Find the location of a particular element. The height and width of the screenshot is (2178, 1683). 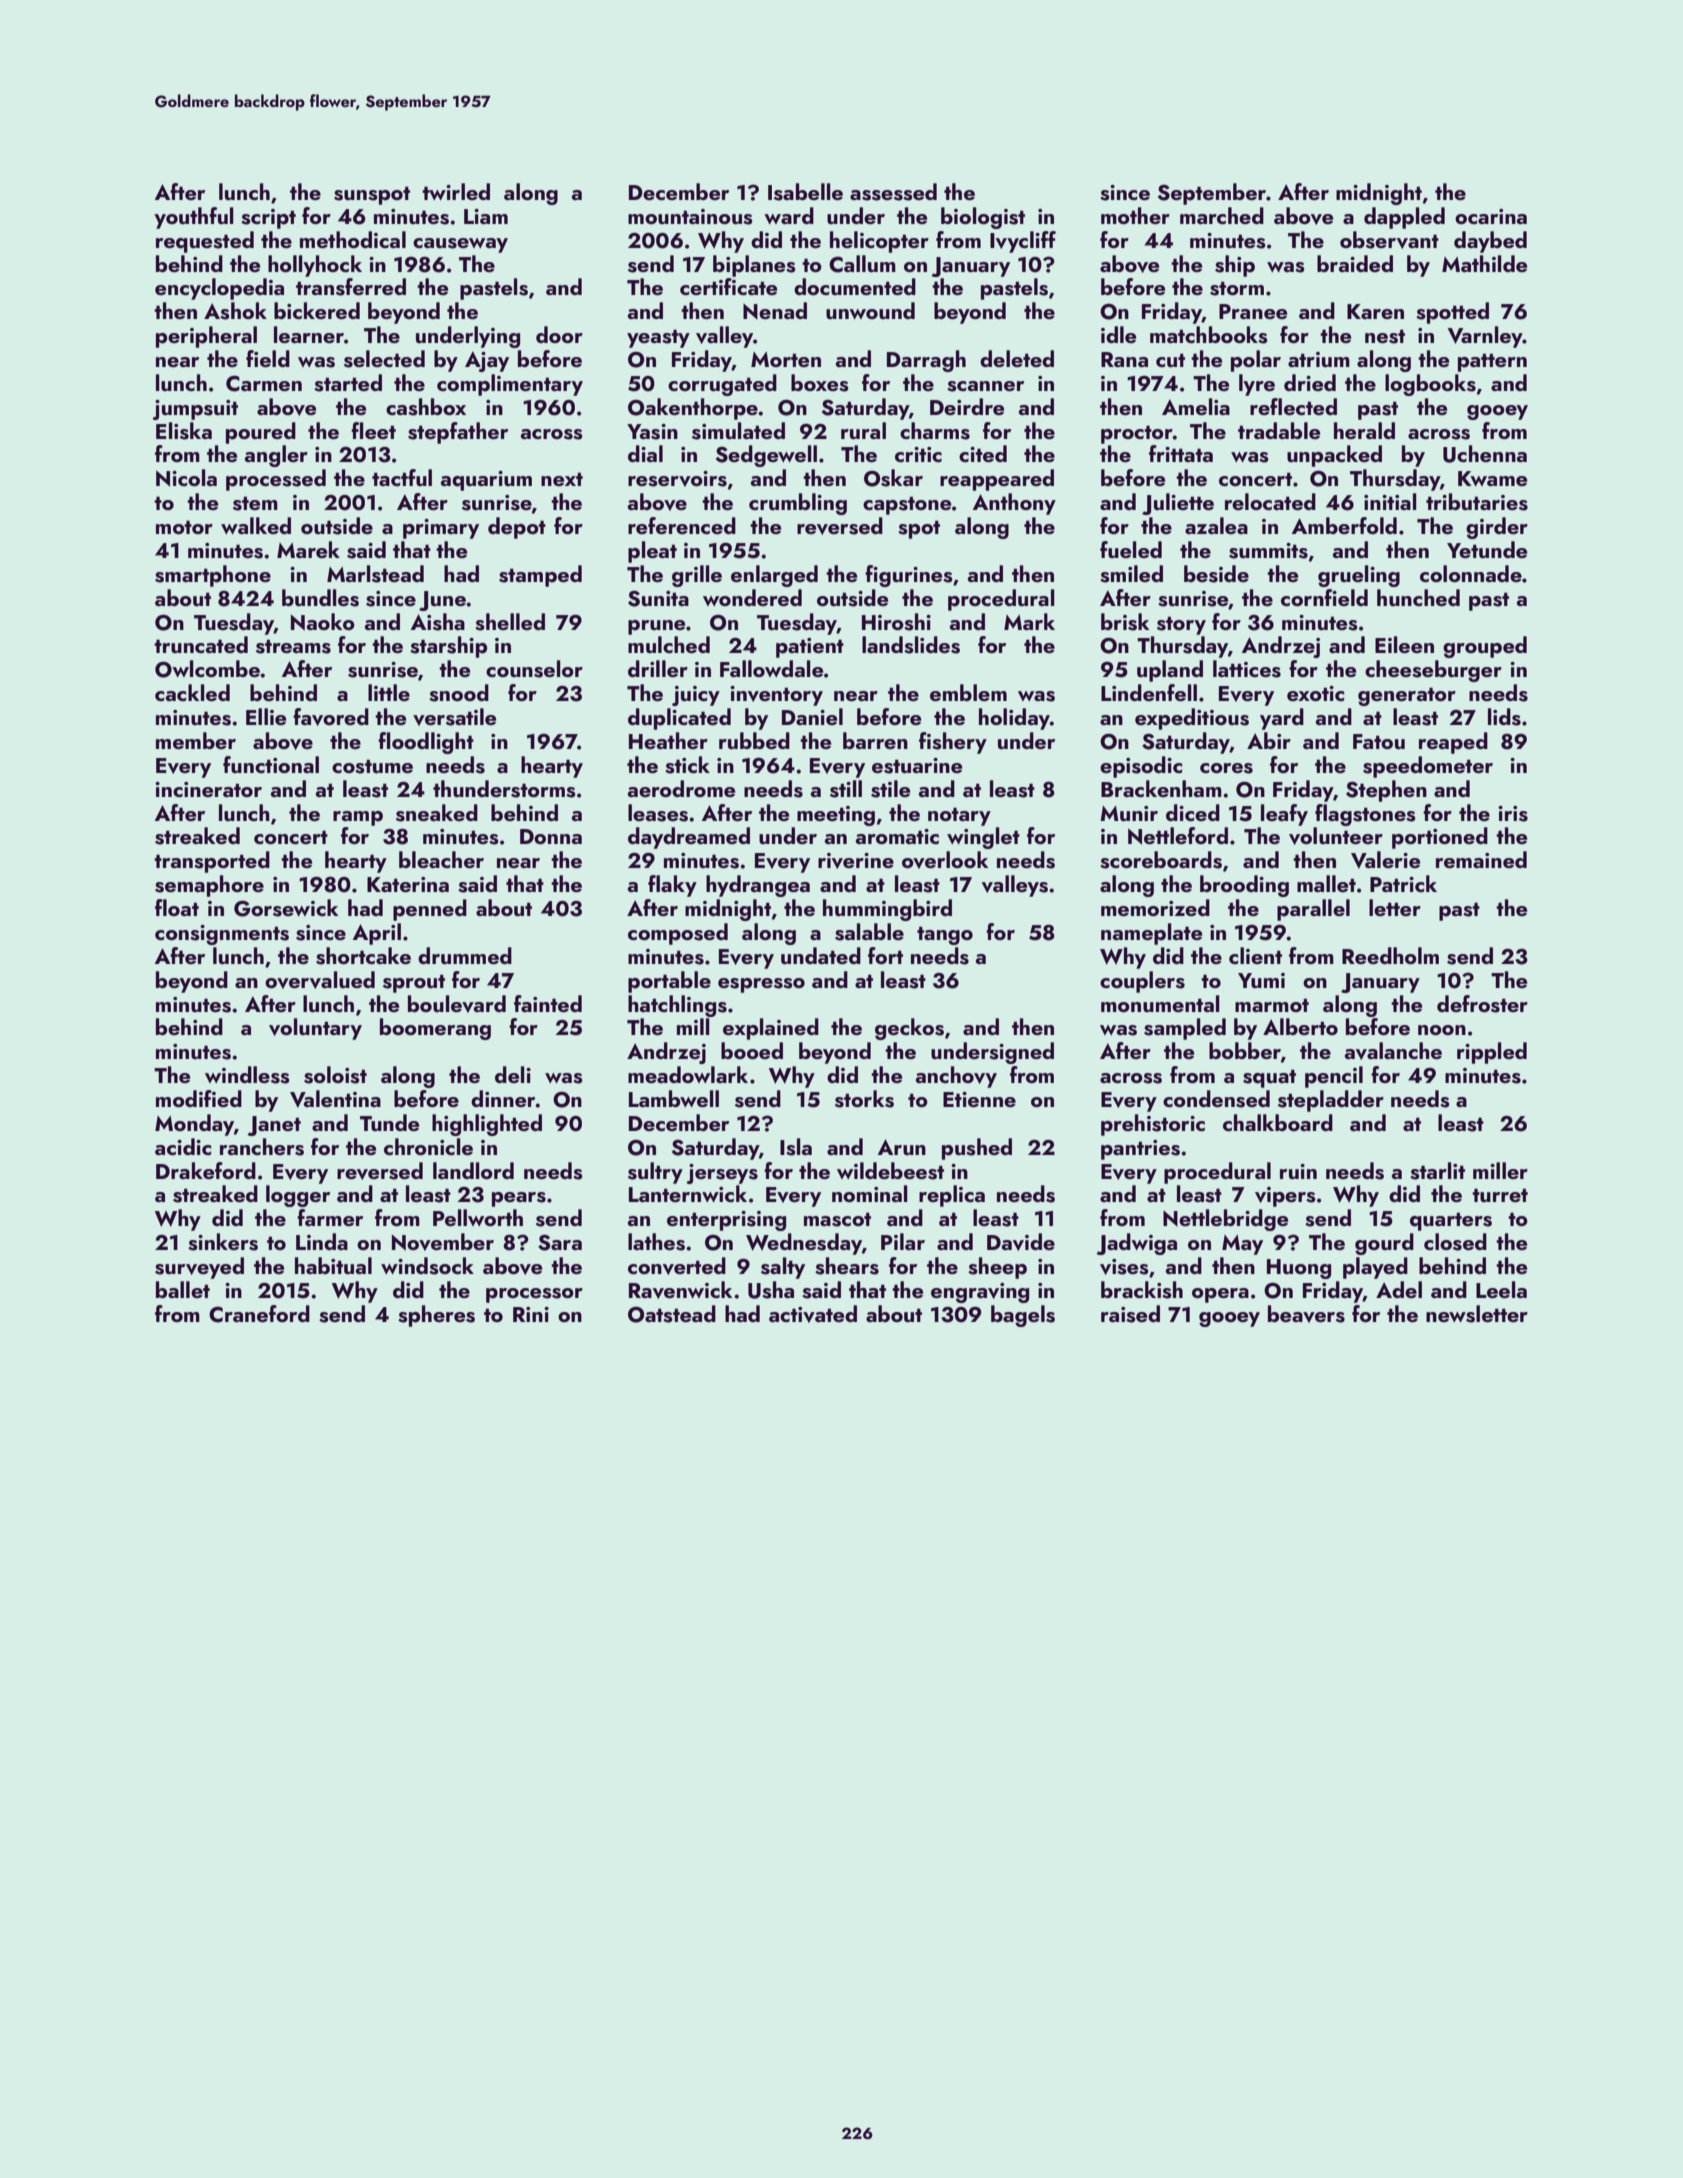

Mathilde is located at coordinates (1484, 263).
